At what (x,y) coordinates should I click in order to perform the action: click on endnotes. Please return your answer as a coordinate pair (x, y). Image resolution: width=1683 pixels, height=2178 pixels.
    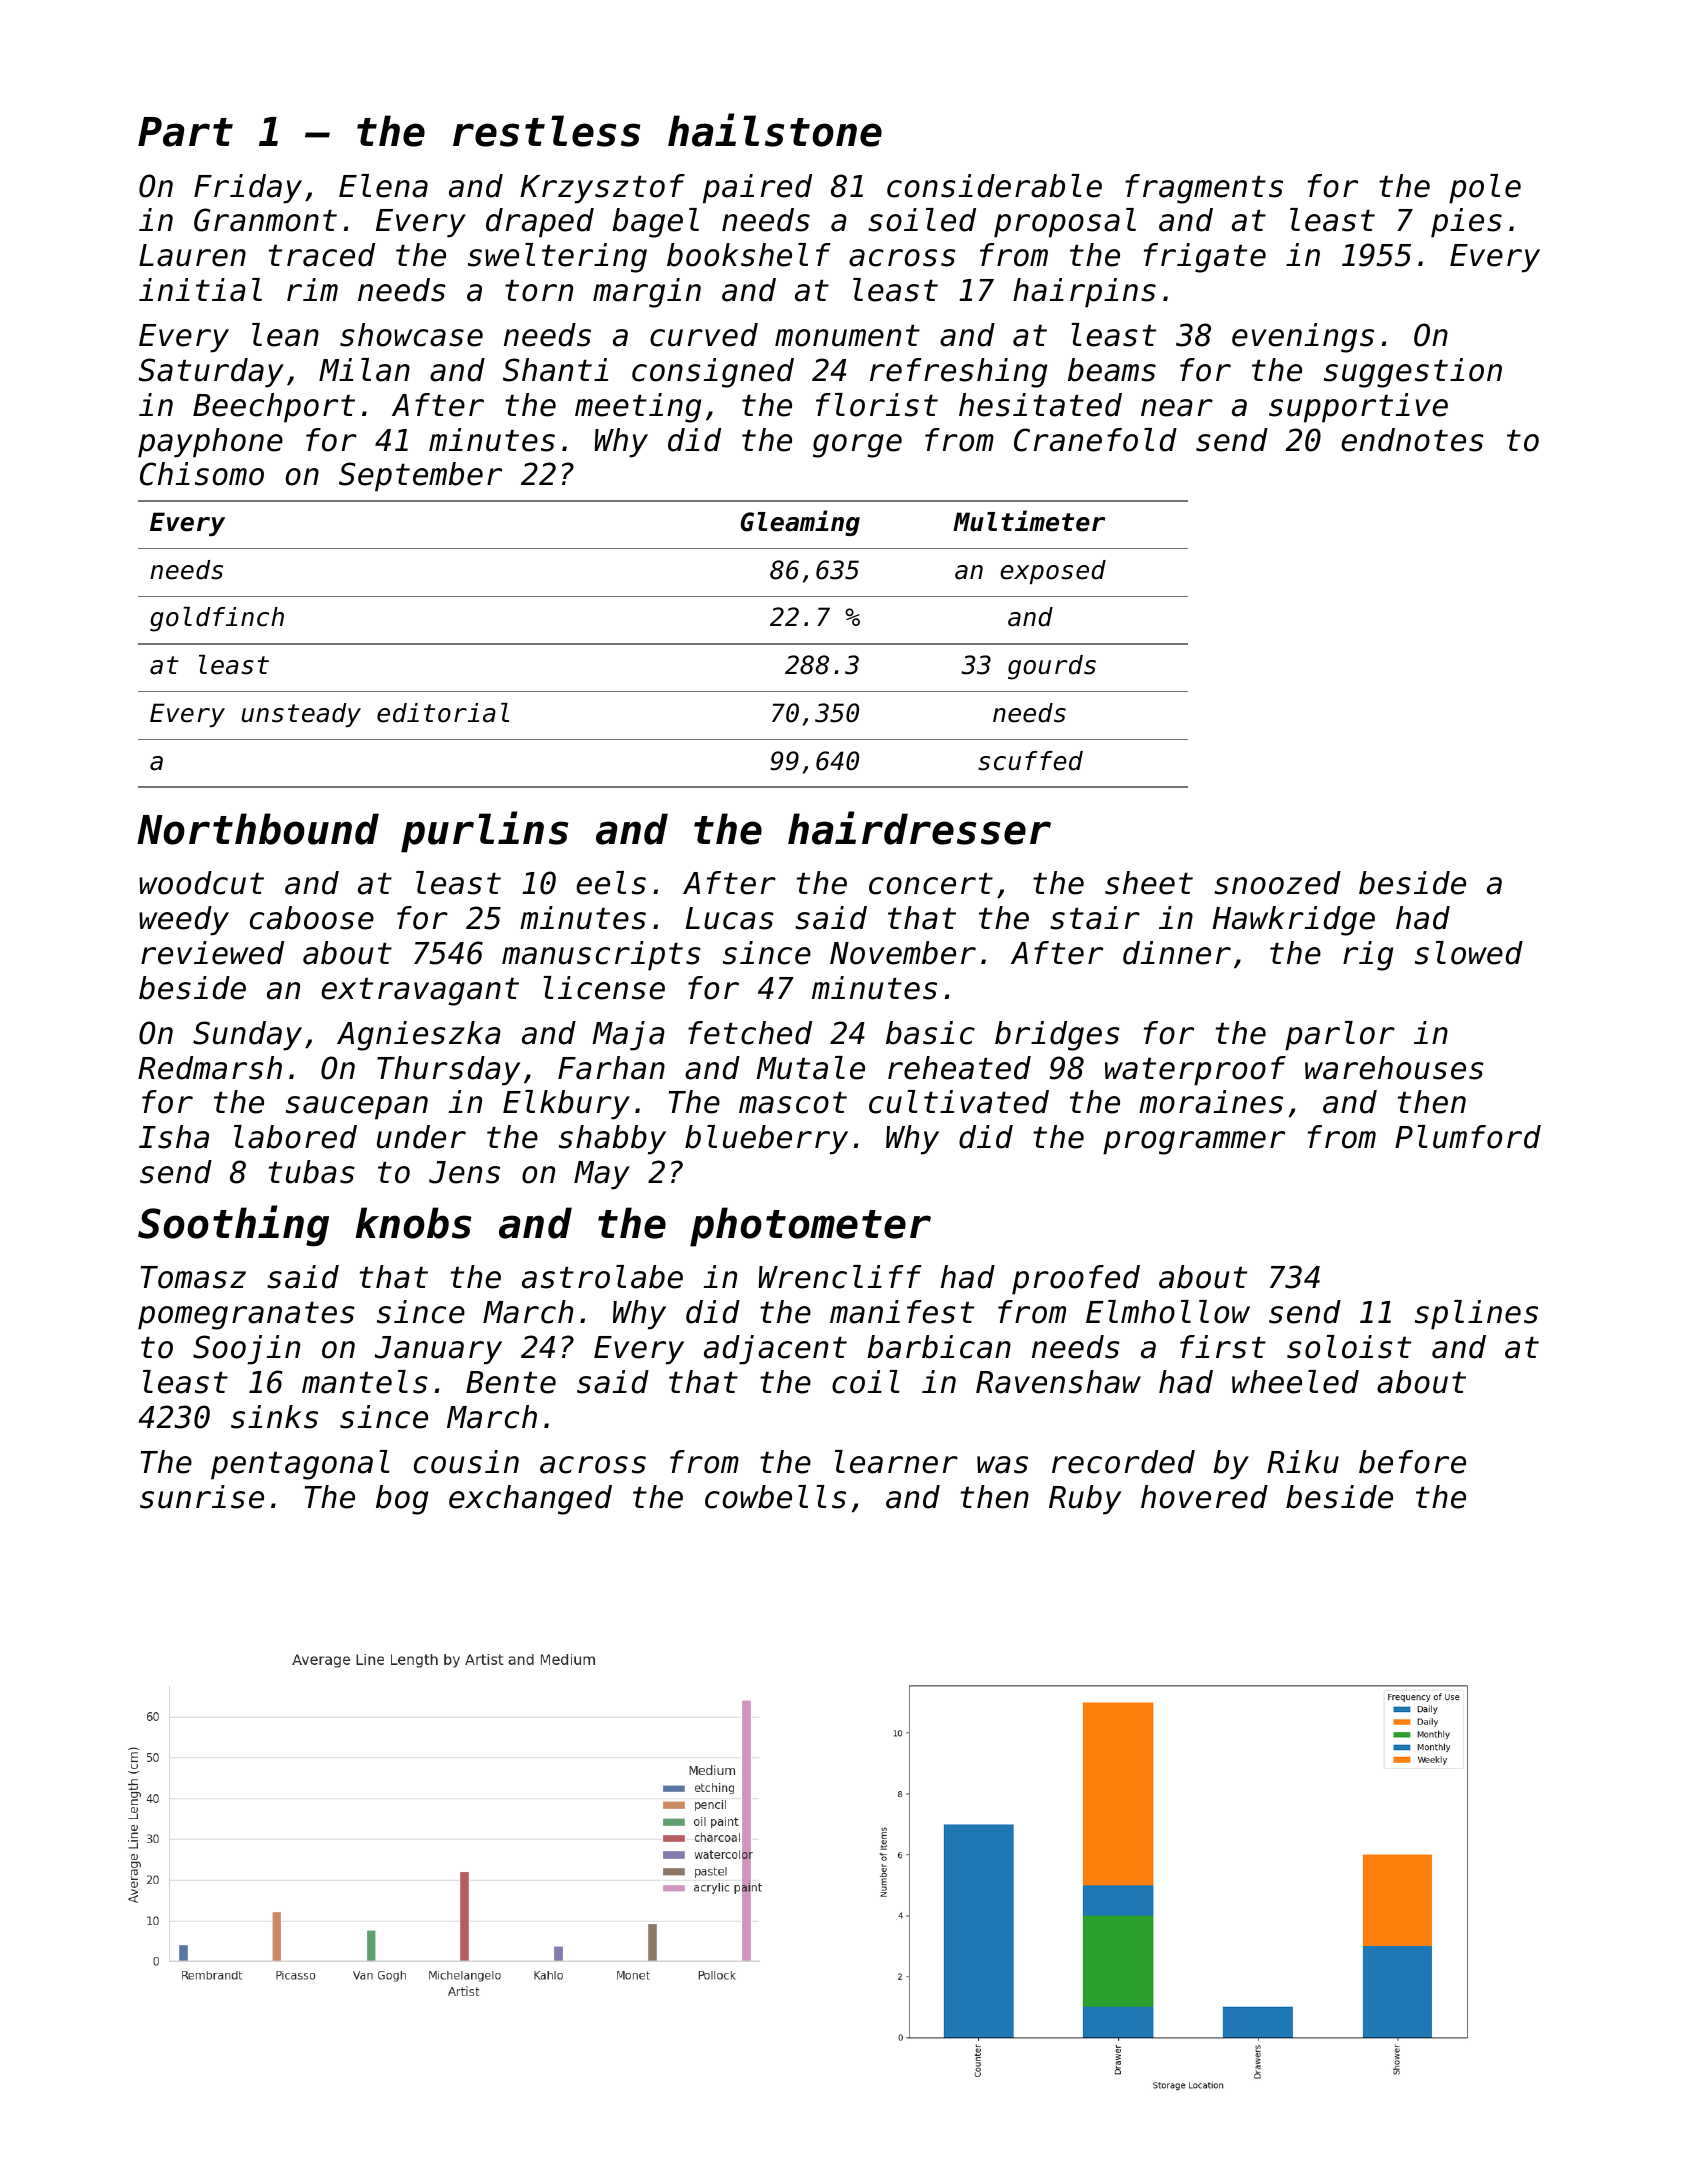
    Looking at the image, I should click on (1412, 440).
